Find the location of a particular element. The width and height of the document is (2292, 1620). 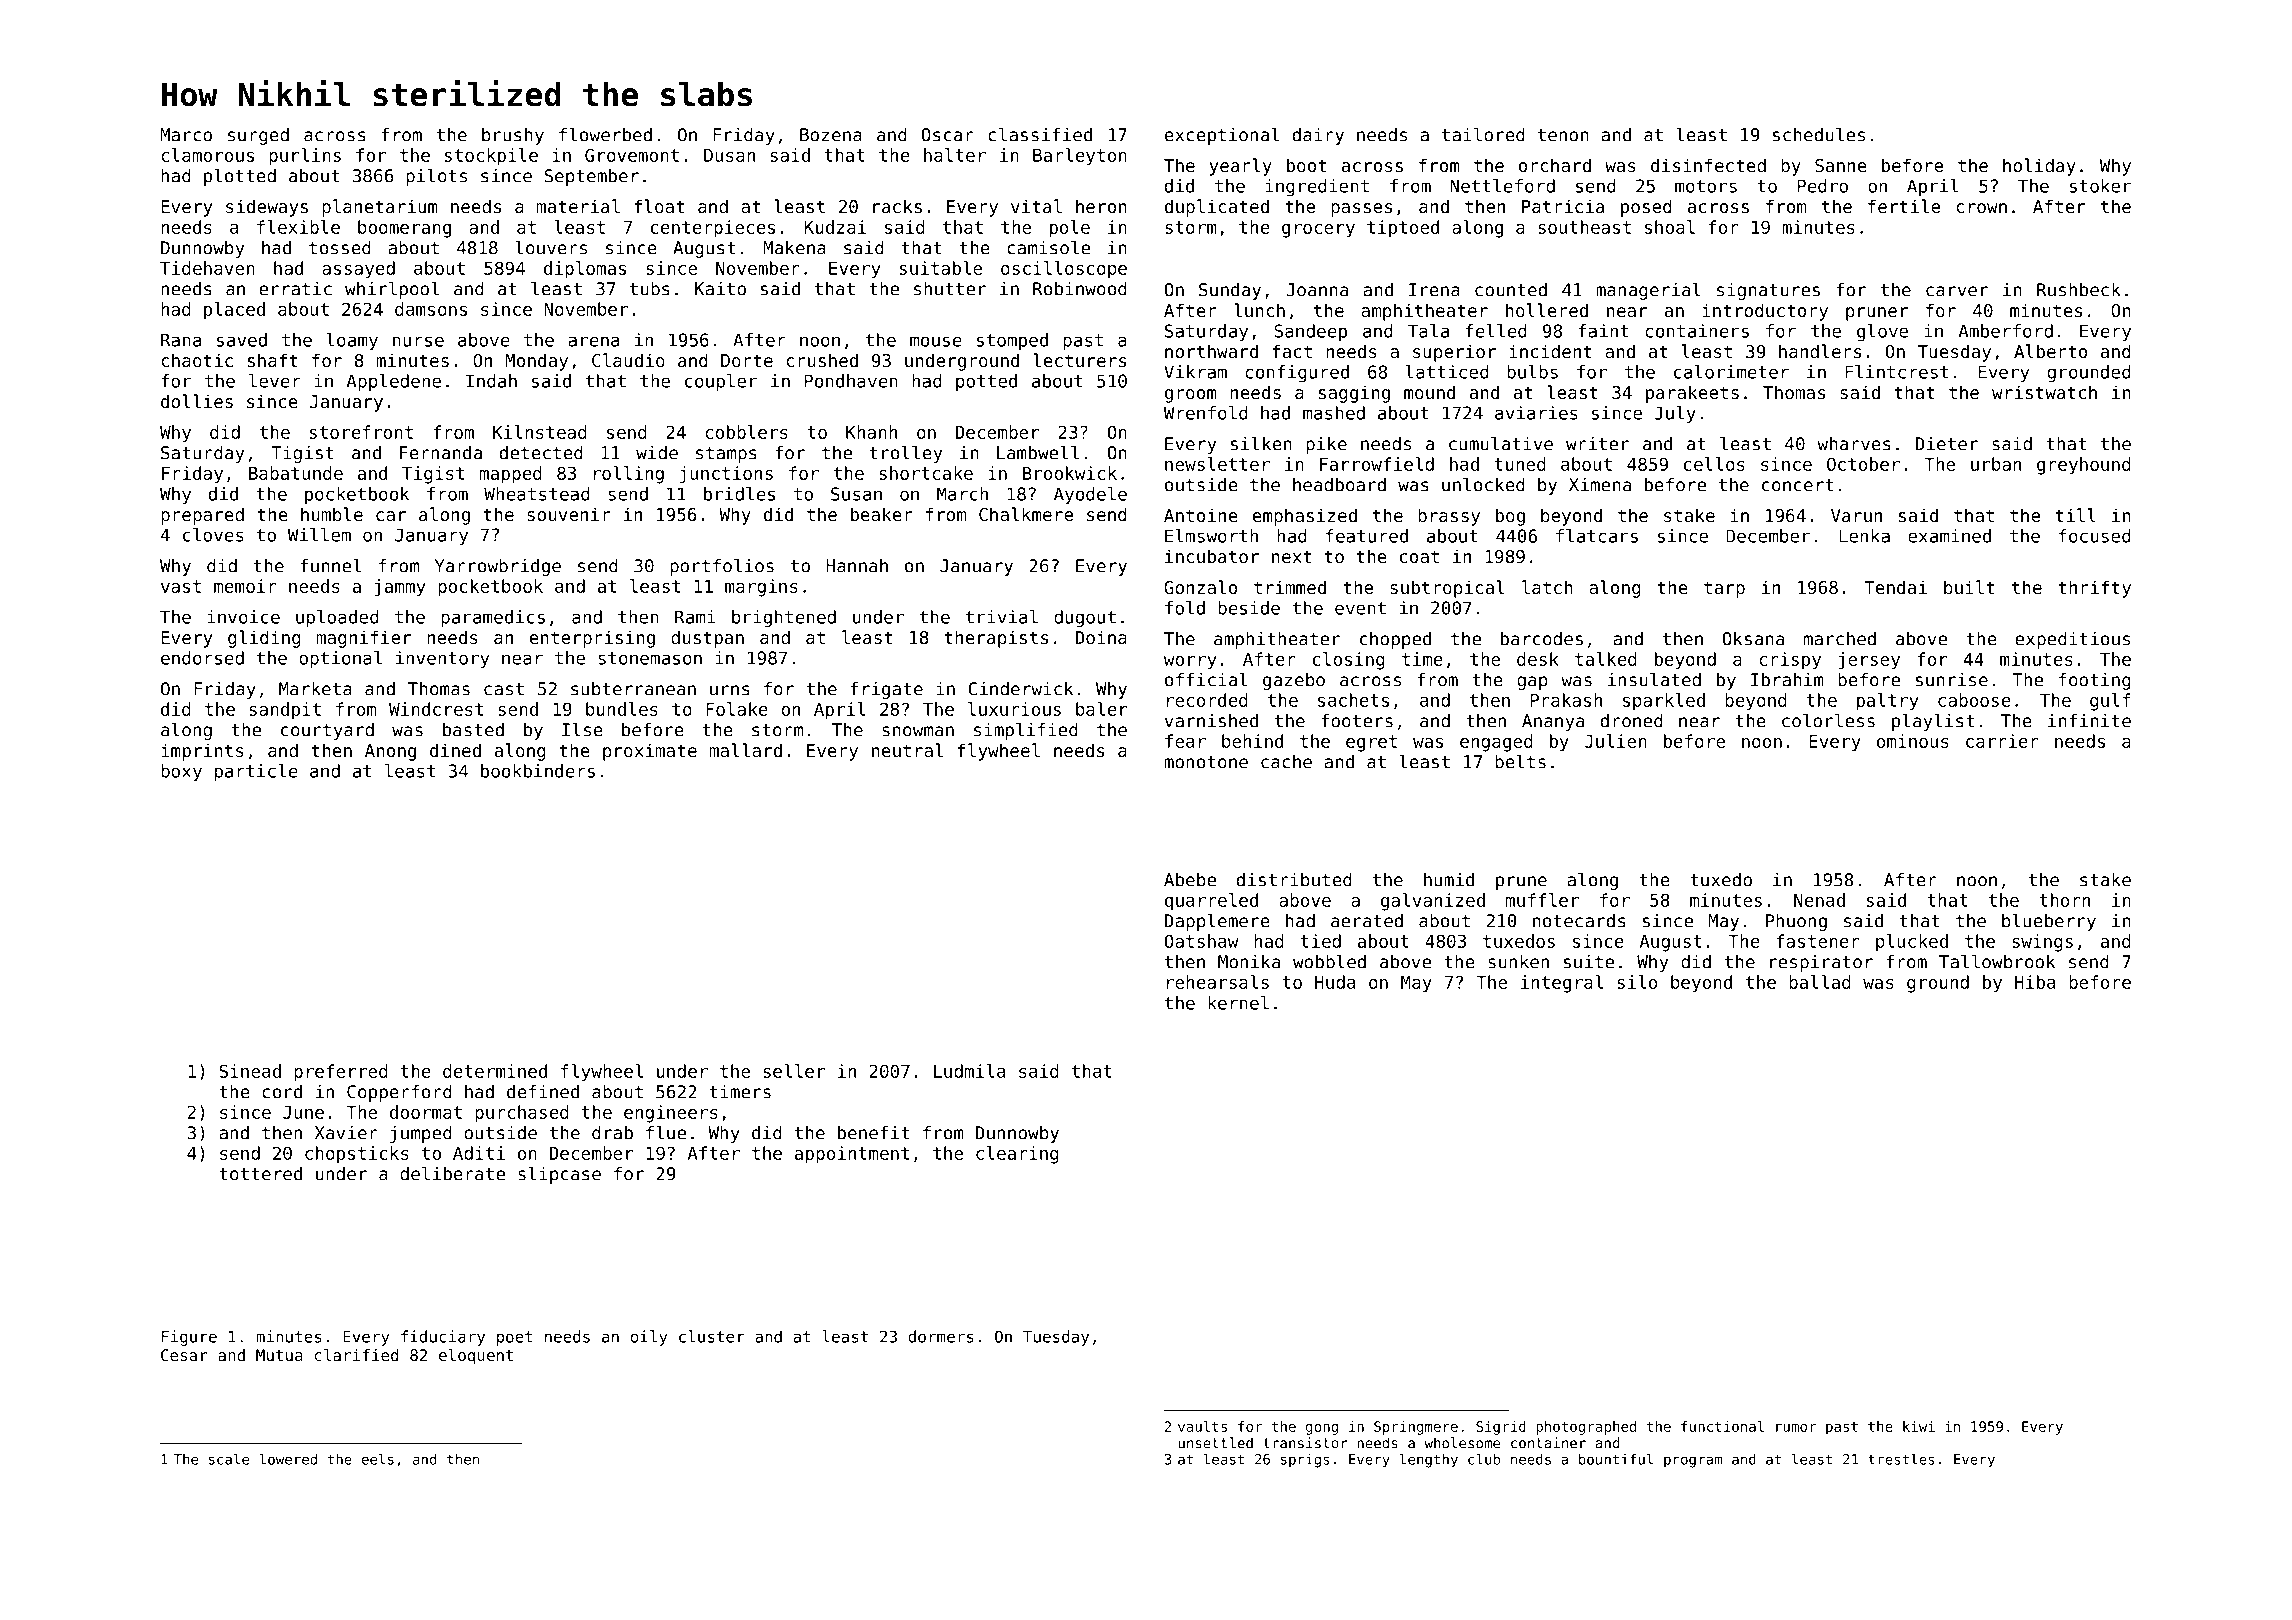

classified is located at coordinates (1040, 134).
